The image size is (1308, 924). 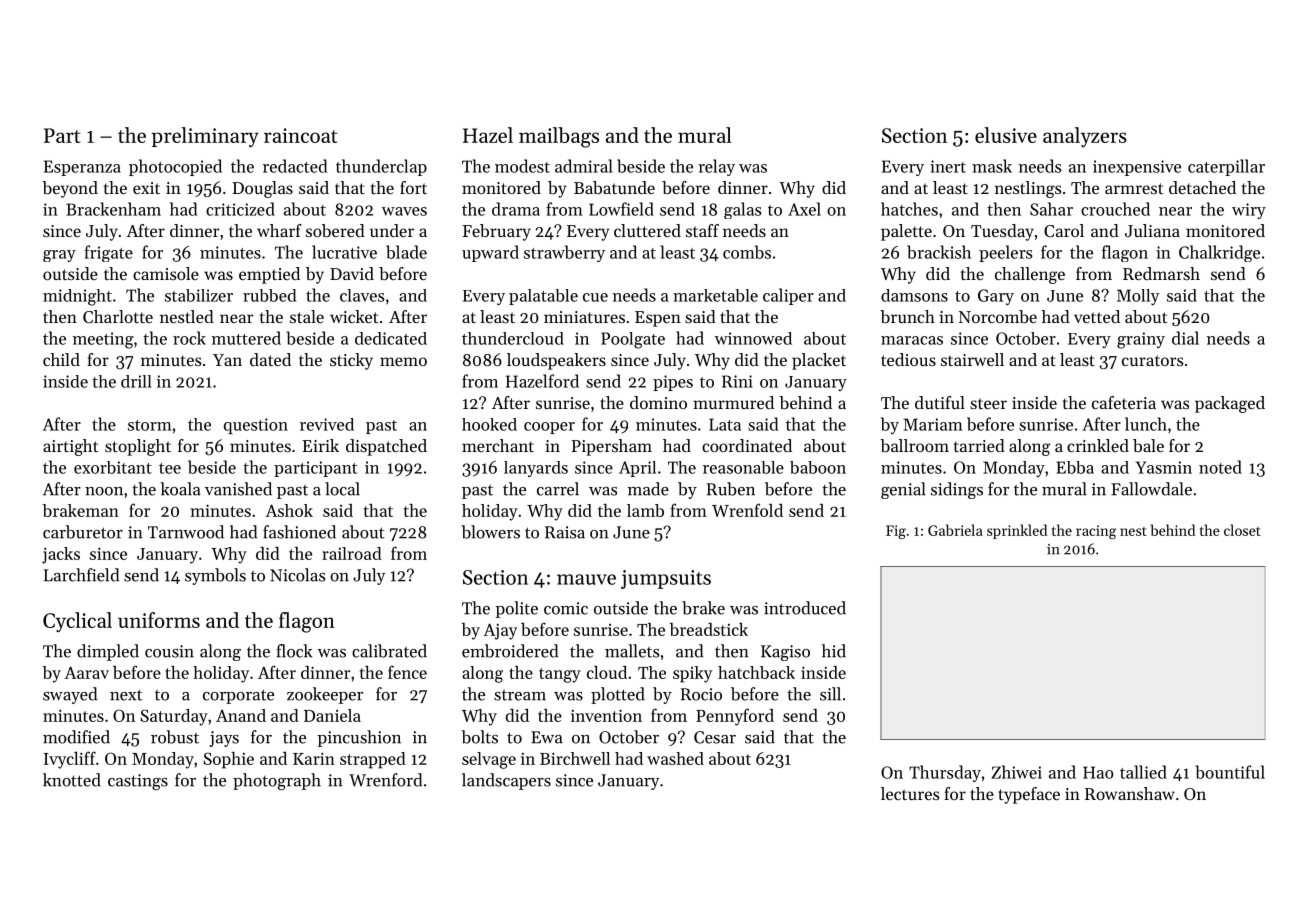 What do you see at coordinates (224, 739) in the image?
I see `jays` at bounding box center [224, 739].
